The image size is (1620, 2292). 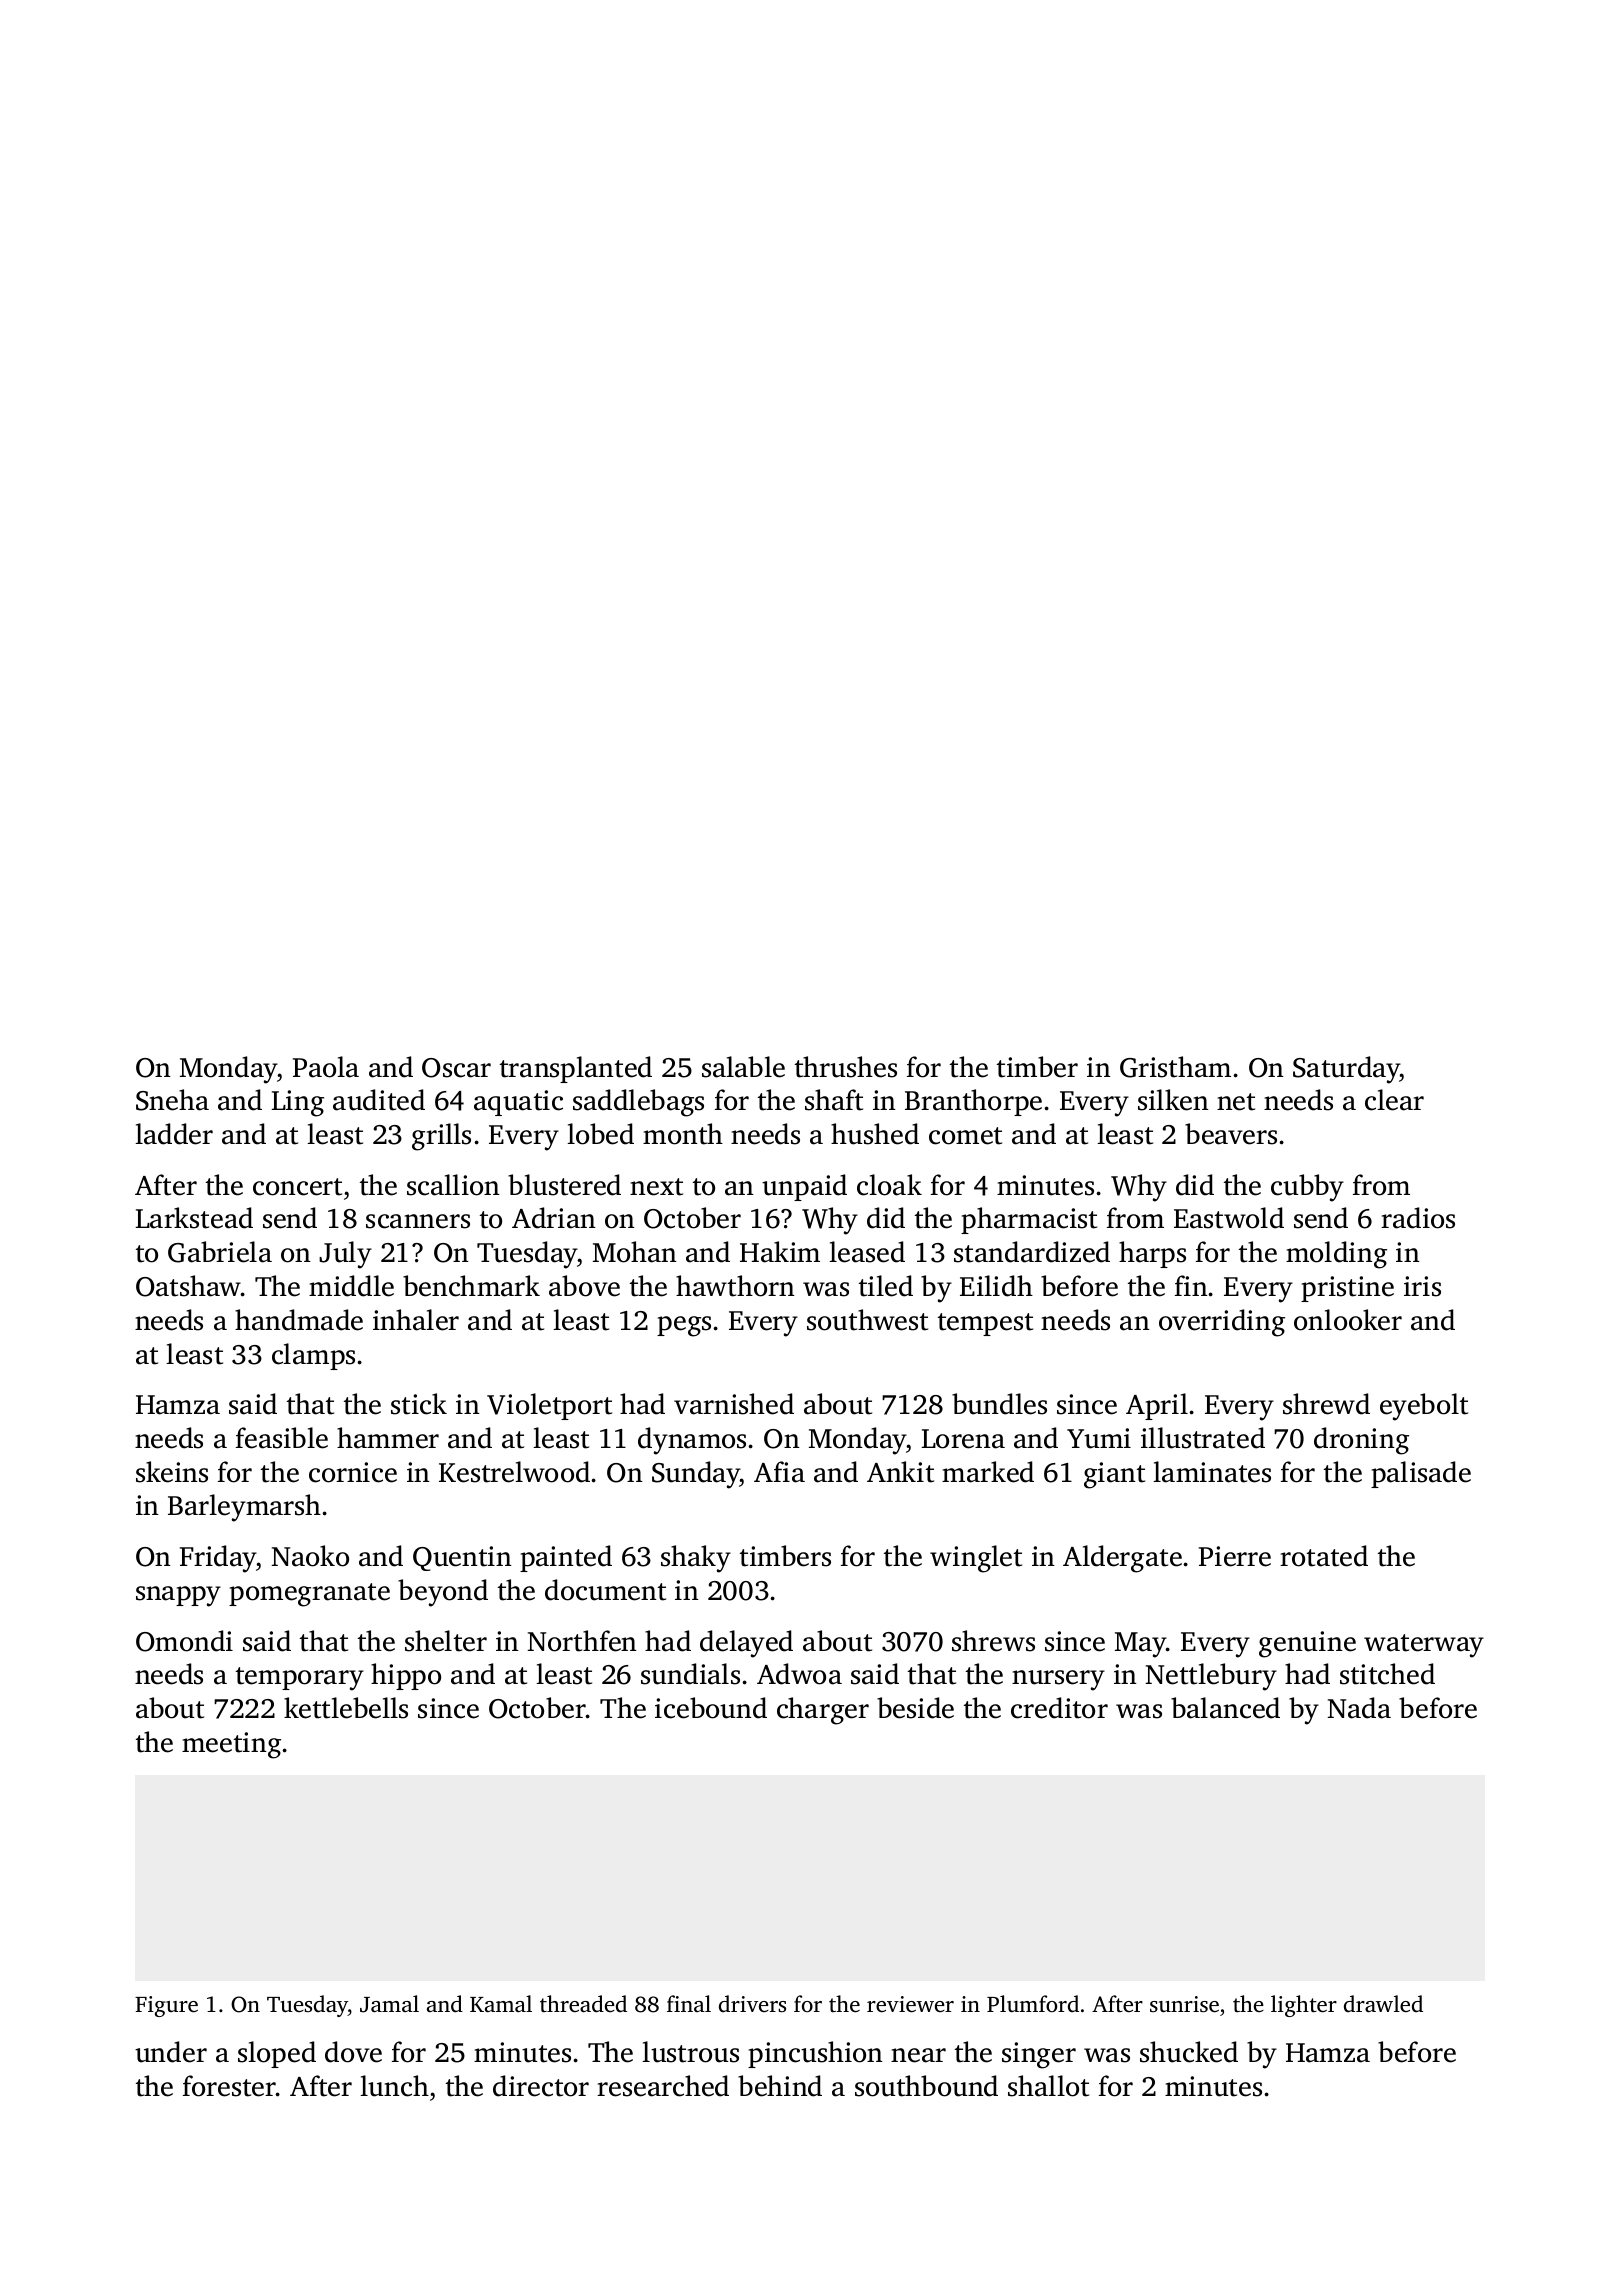 What do you see at coordinates (231, 1745) in the screenshot?
I see `meeting` at bounding box center [231, 1745].
